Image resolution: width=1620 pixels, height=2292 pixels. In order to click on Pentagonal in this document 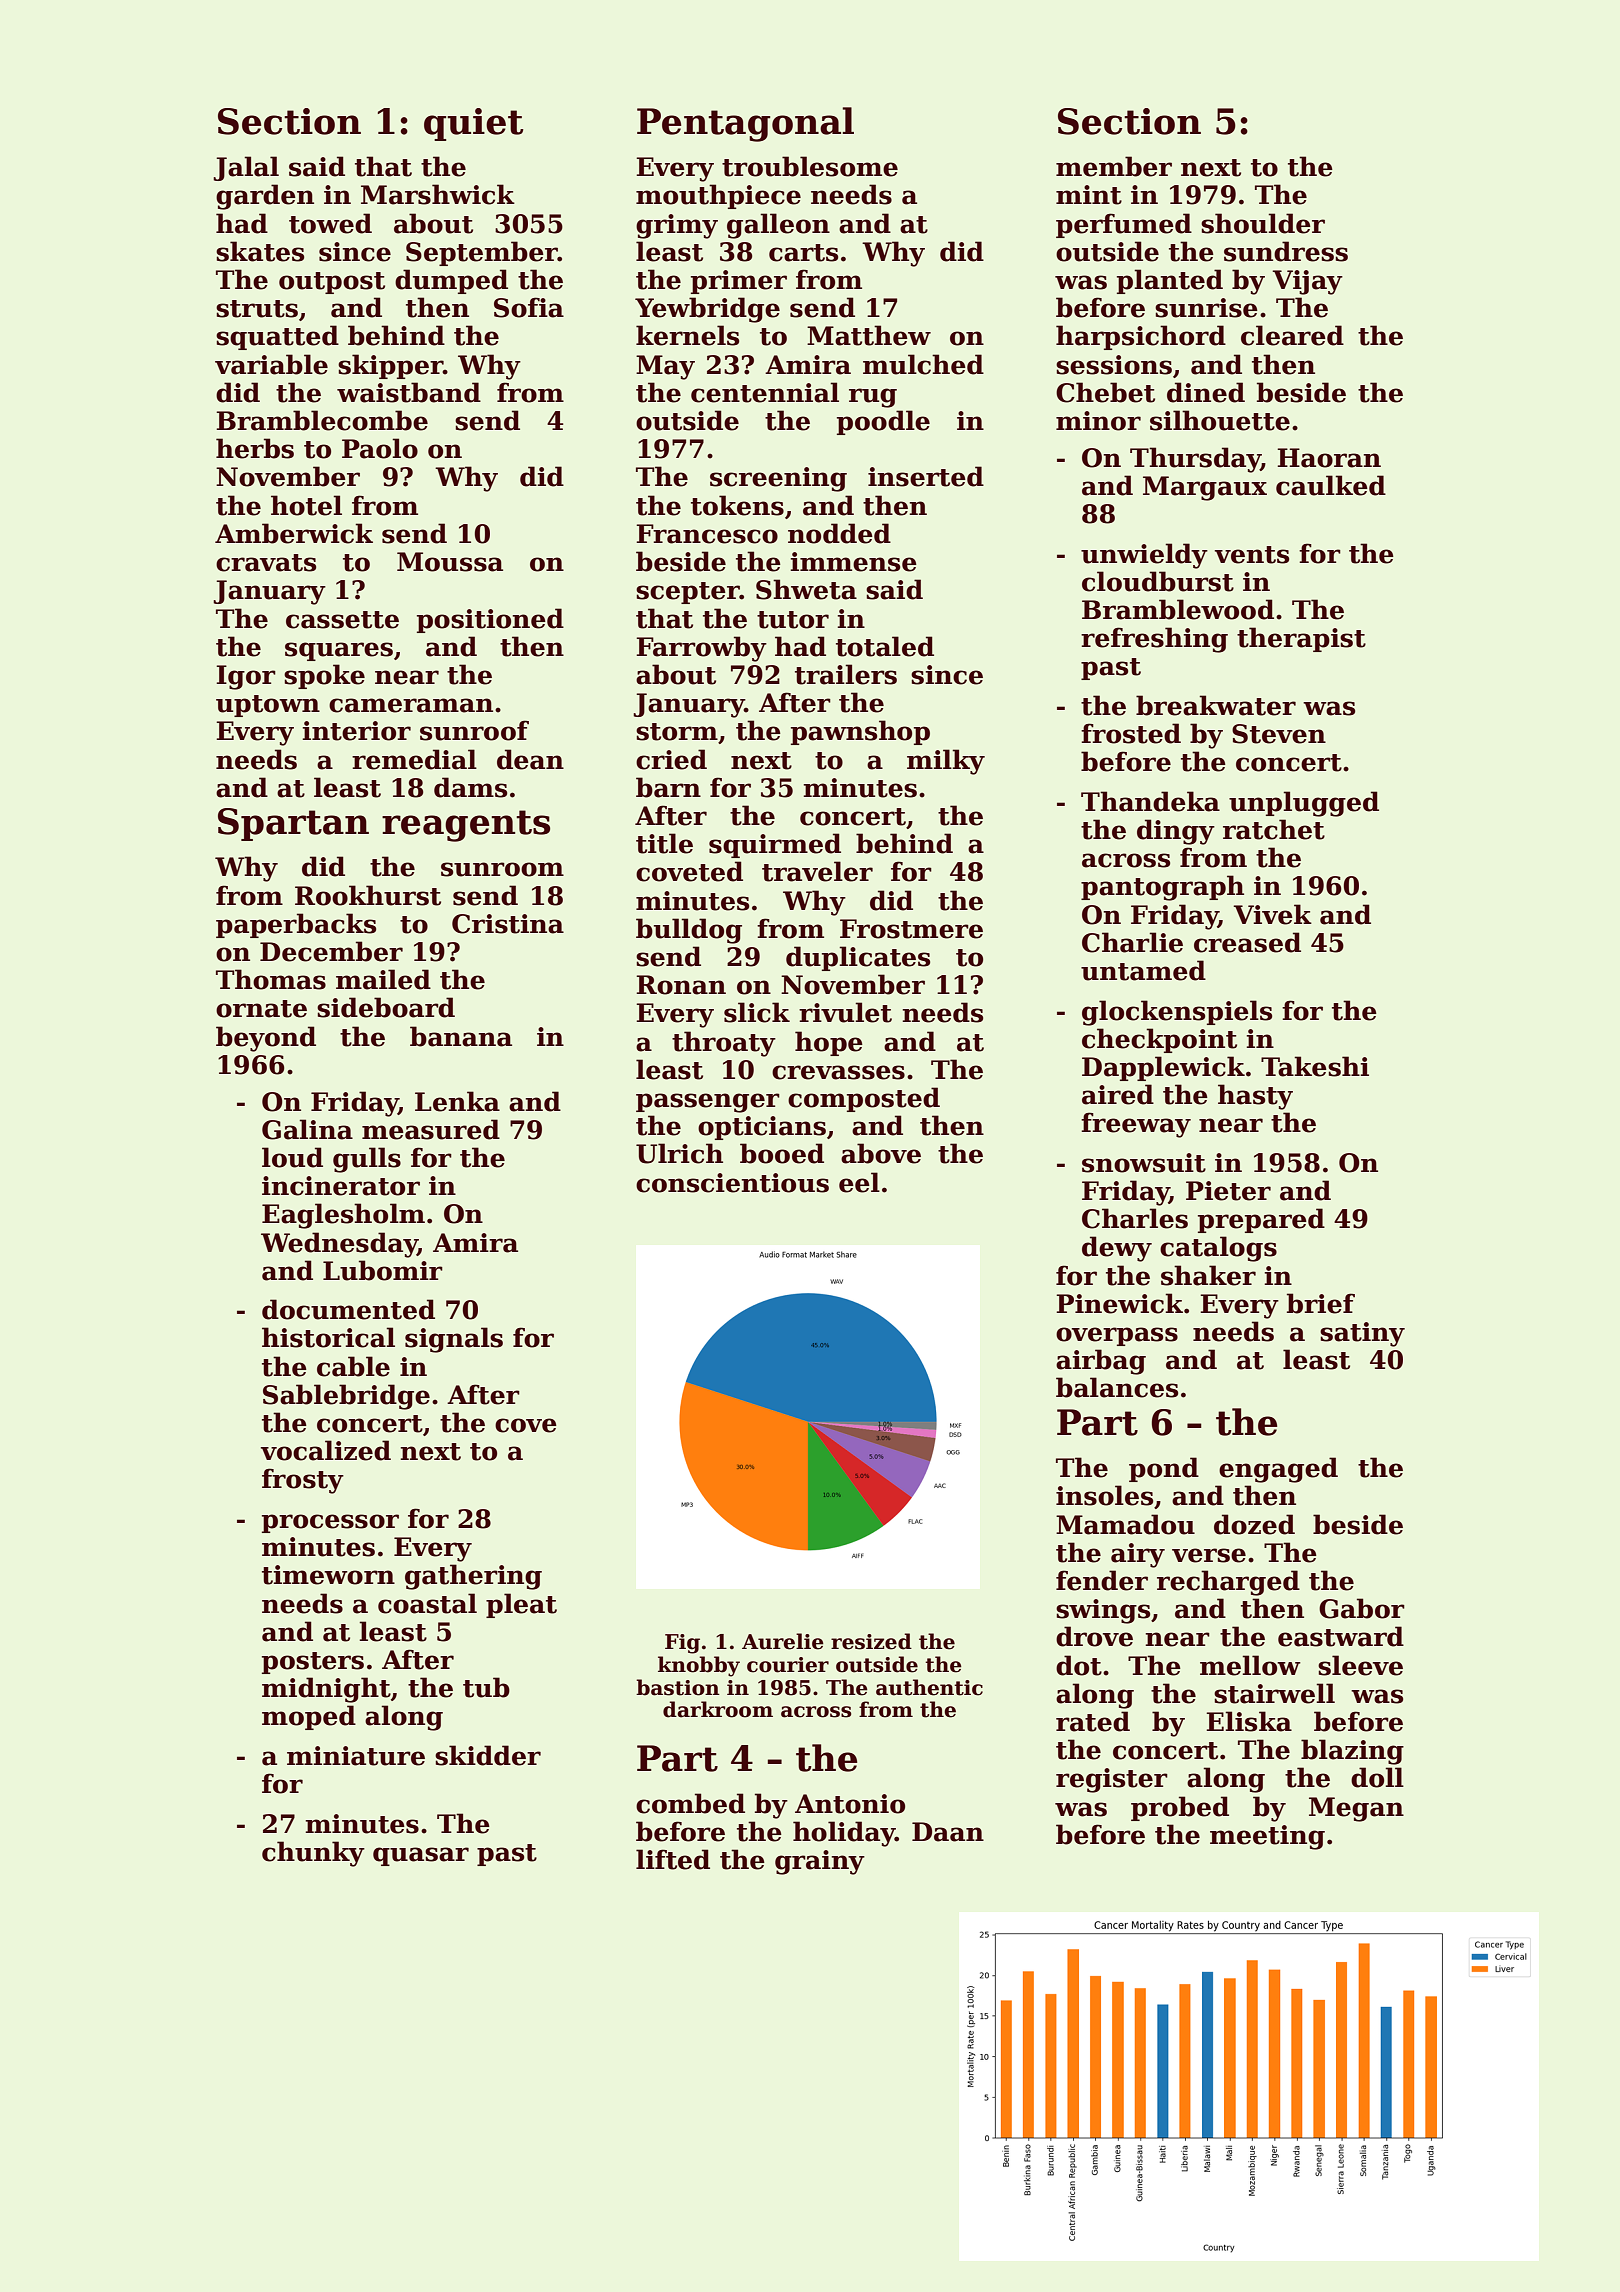, I will do `click(745, 124)`.
